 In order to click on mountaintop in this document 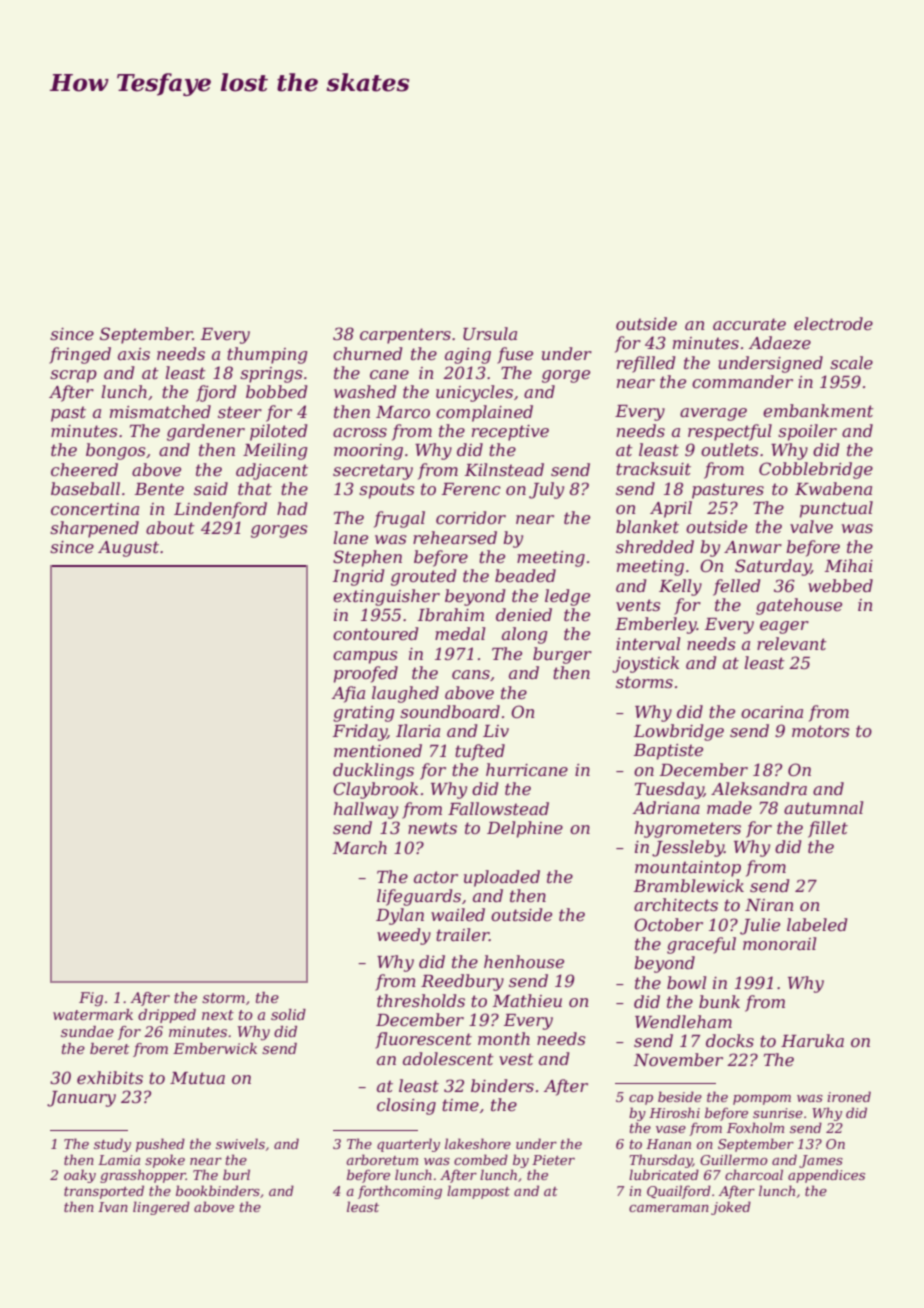, I will do `click(688, 869)`.
